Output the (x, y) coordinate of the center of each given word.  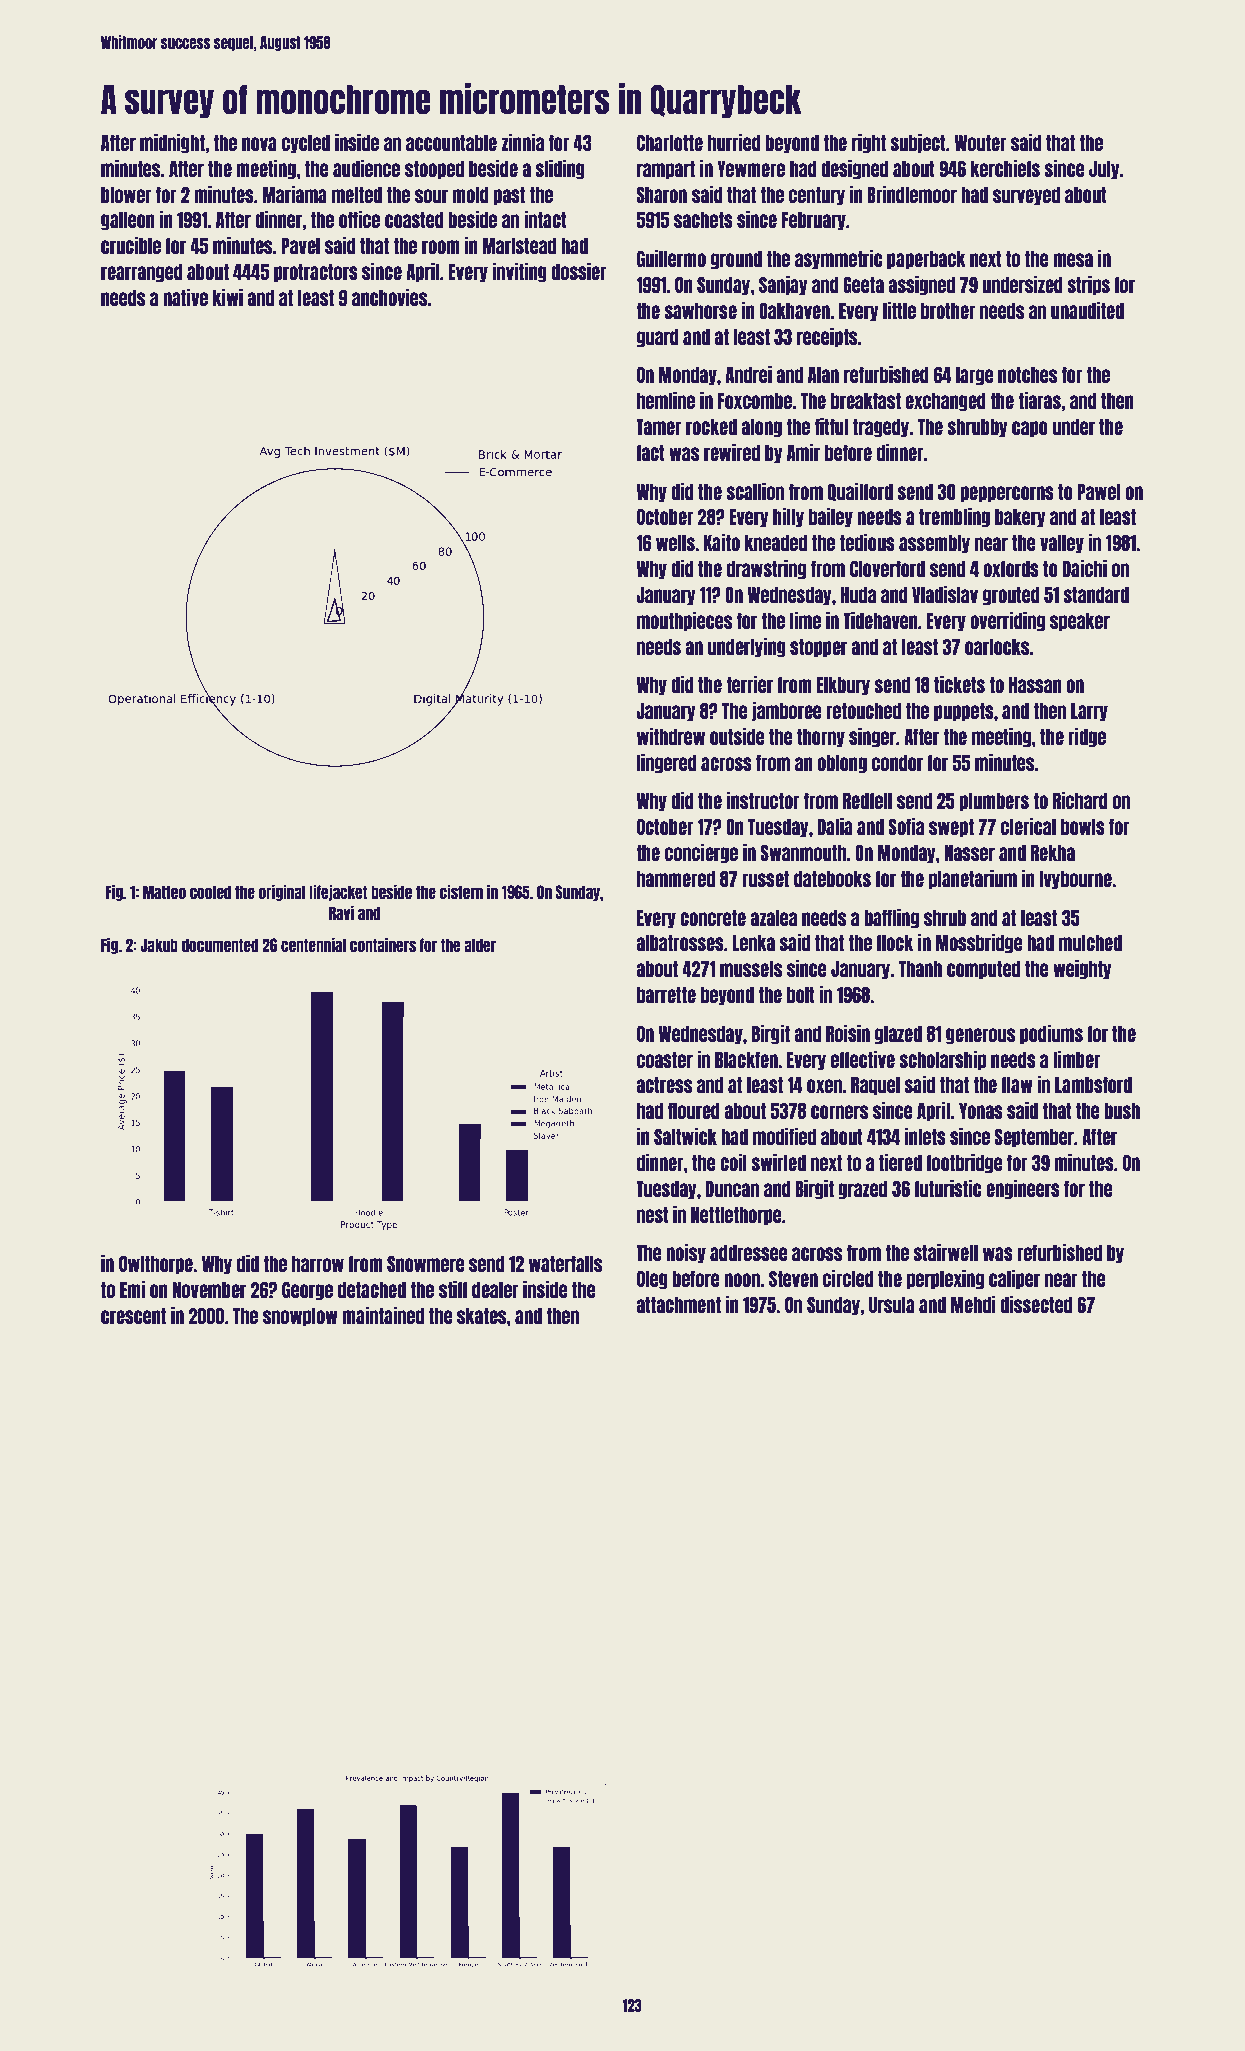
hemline (666, 400)
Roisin (848, 1033)
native (185, 297)
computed (983, 970)
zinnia (522, 142)
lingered (667, 764)
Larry (1089, 712)
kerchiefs (1005, 168)
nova (259, 144)
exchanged (945, 402)
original (282, 892)
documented (220, 945)
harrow (318, 1264)
